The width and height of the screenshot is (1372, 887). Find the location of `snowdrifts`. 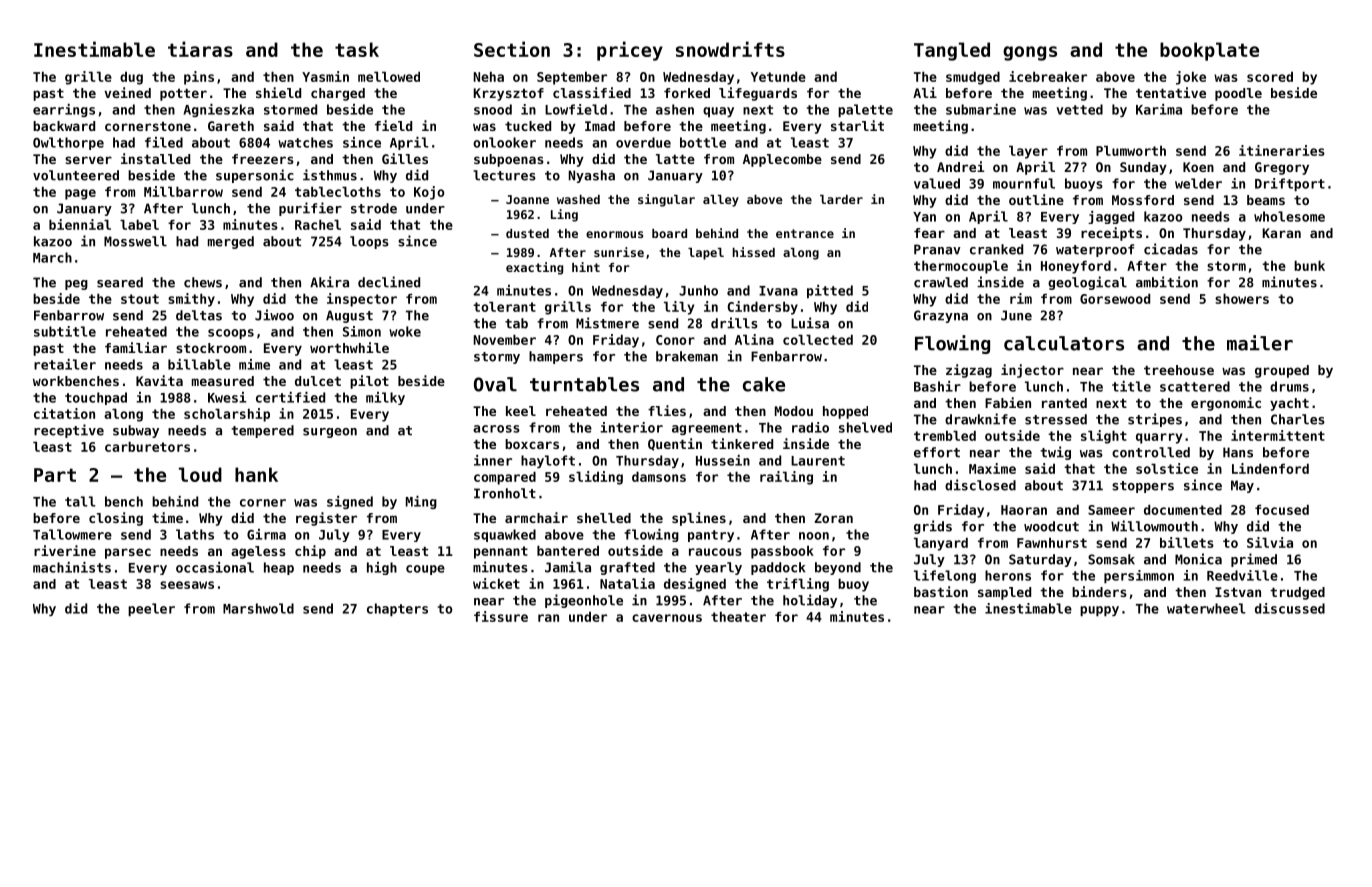

snowdrifts is located at coordinates (730, 49).
